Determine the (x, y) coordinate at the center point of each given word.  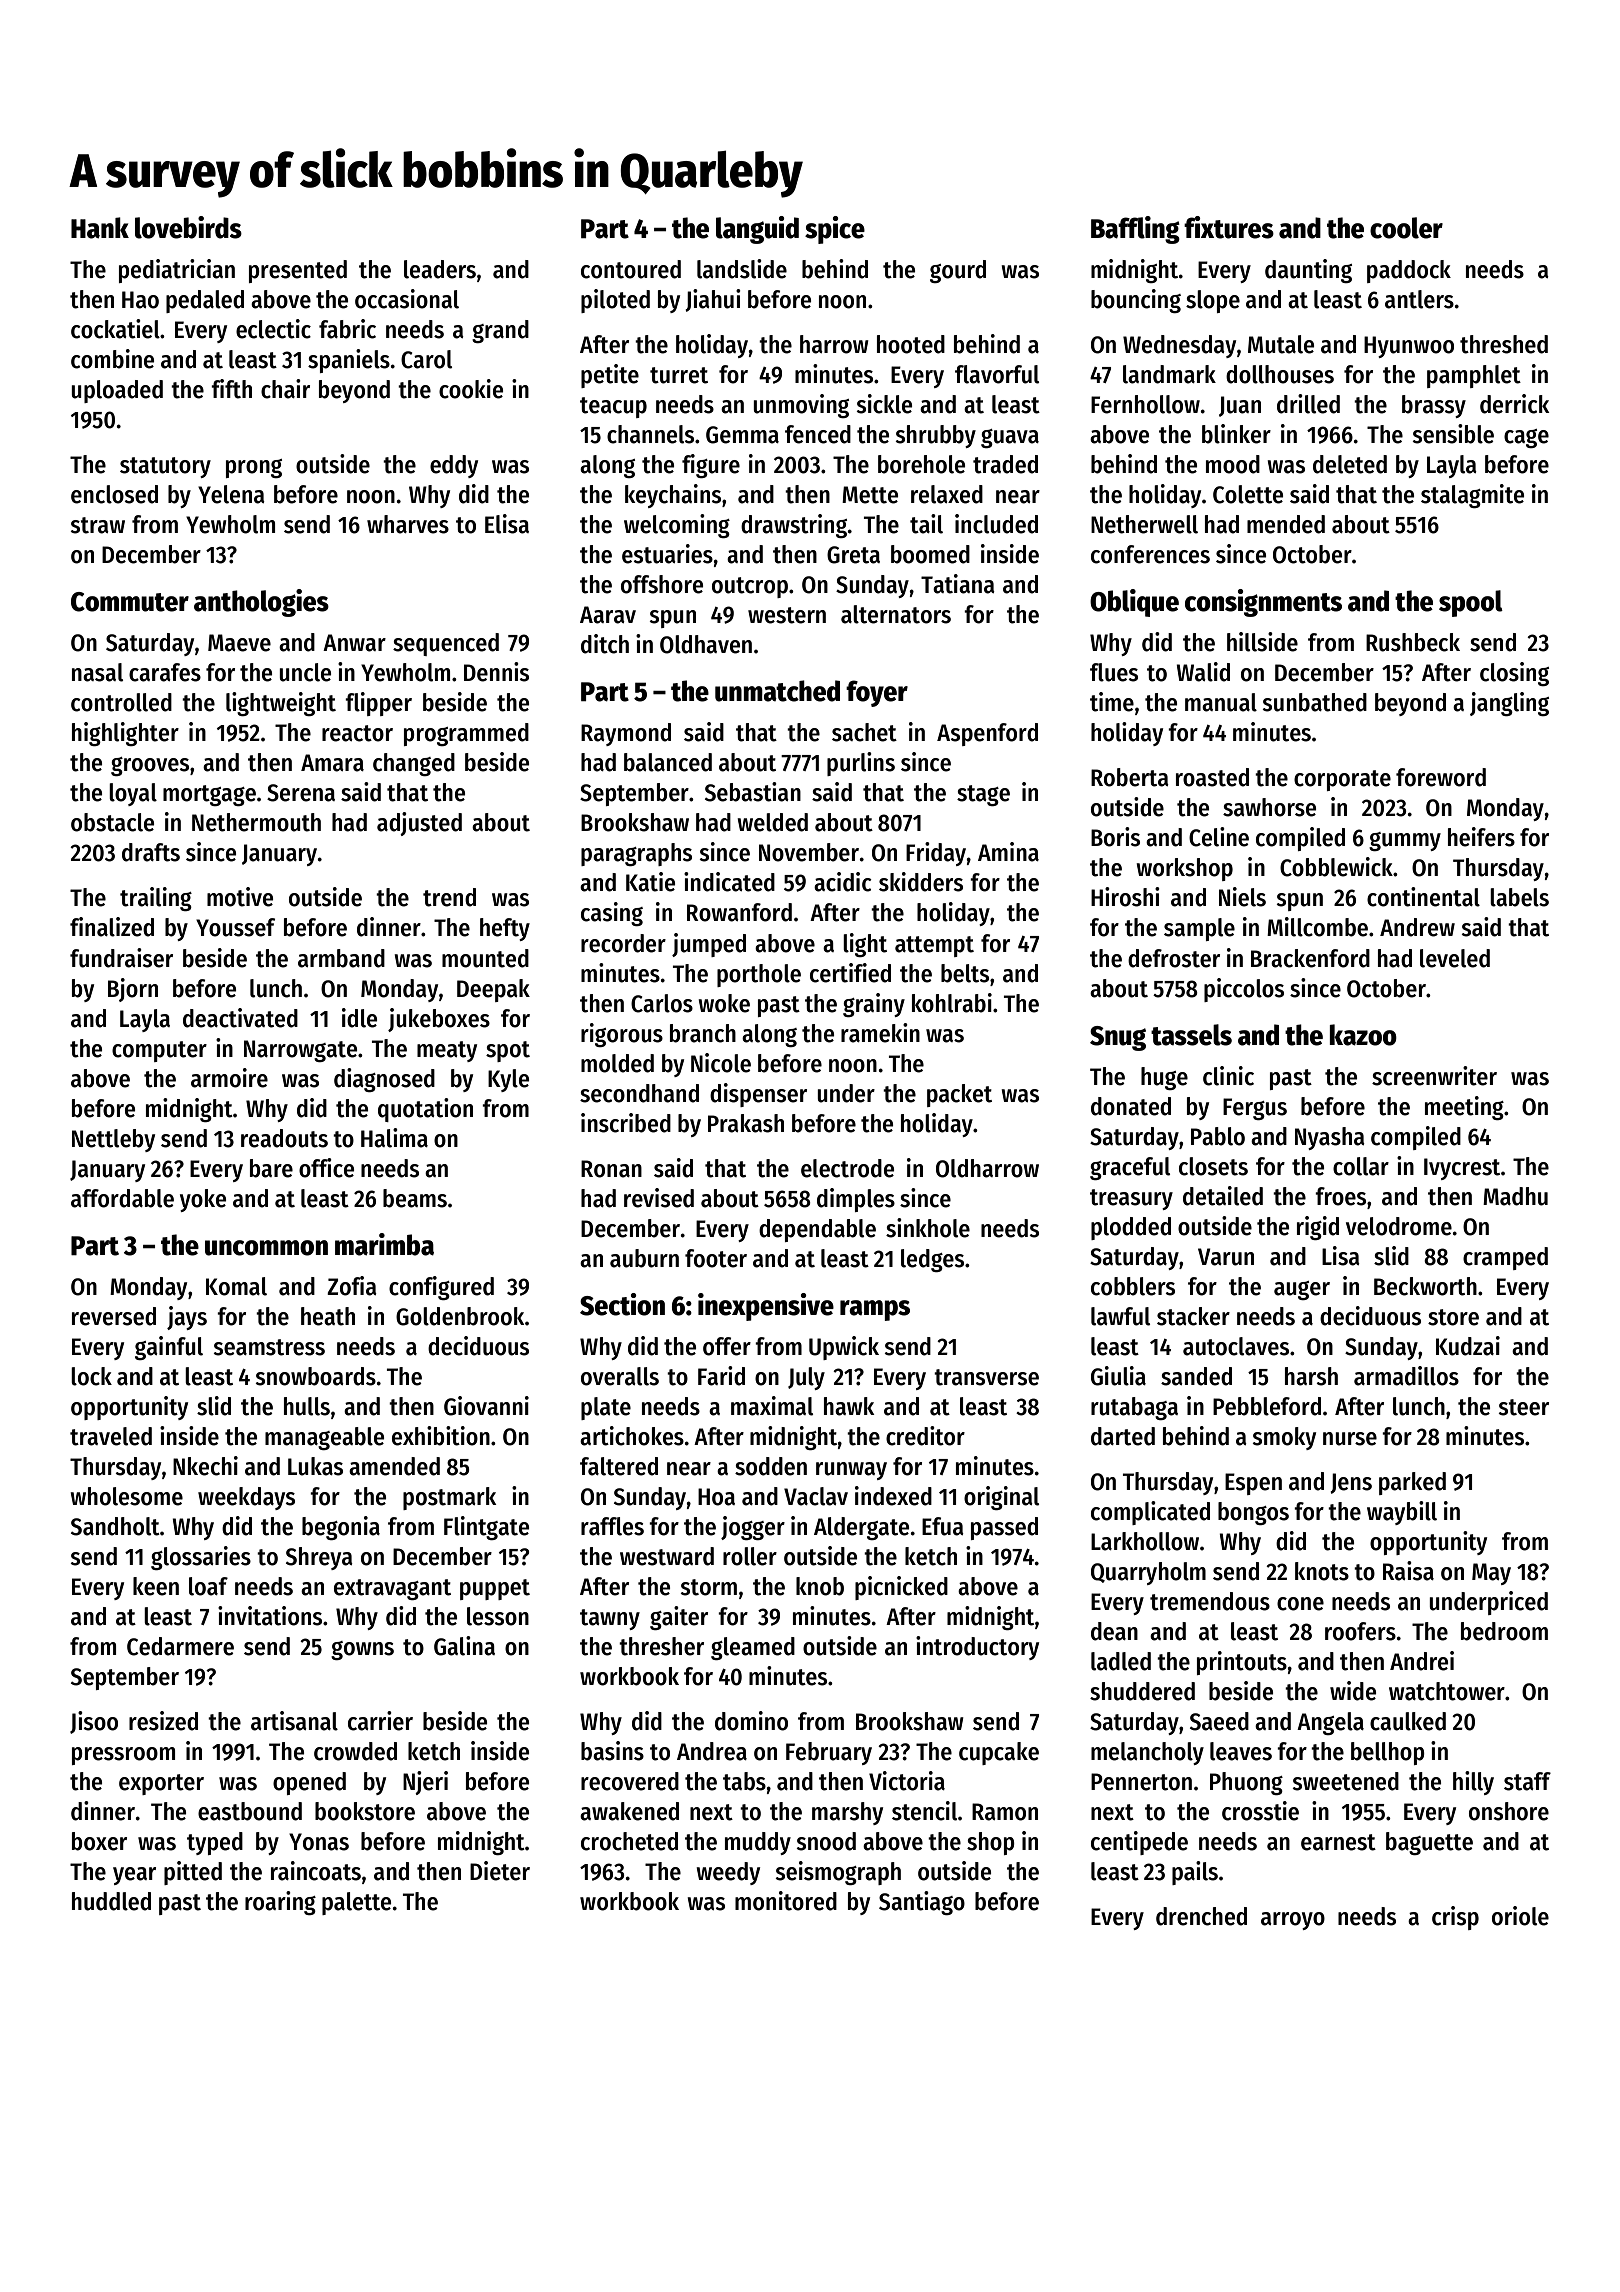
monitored (786, 1901)
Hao (140, 300)
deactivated (240, 1018)
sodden (771, 1466)
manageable (324, 1438)
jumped (709, 945)
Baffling (1135, 230)
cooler (1406, 228)
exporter (161, 1784)
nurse (1350, 1439)
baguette (1429, 1843)
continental (1423, 897)
